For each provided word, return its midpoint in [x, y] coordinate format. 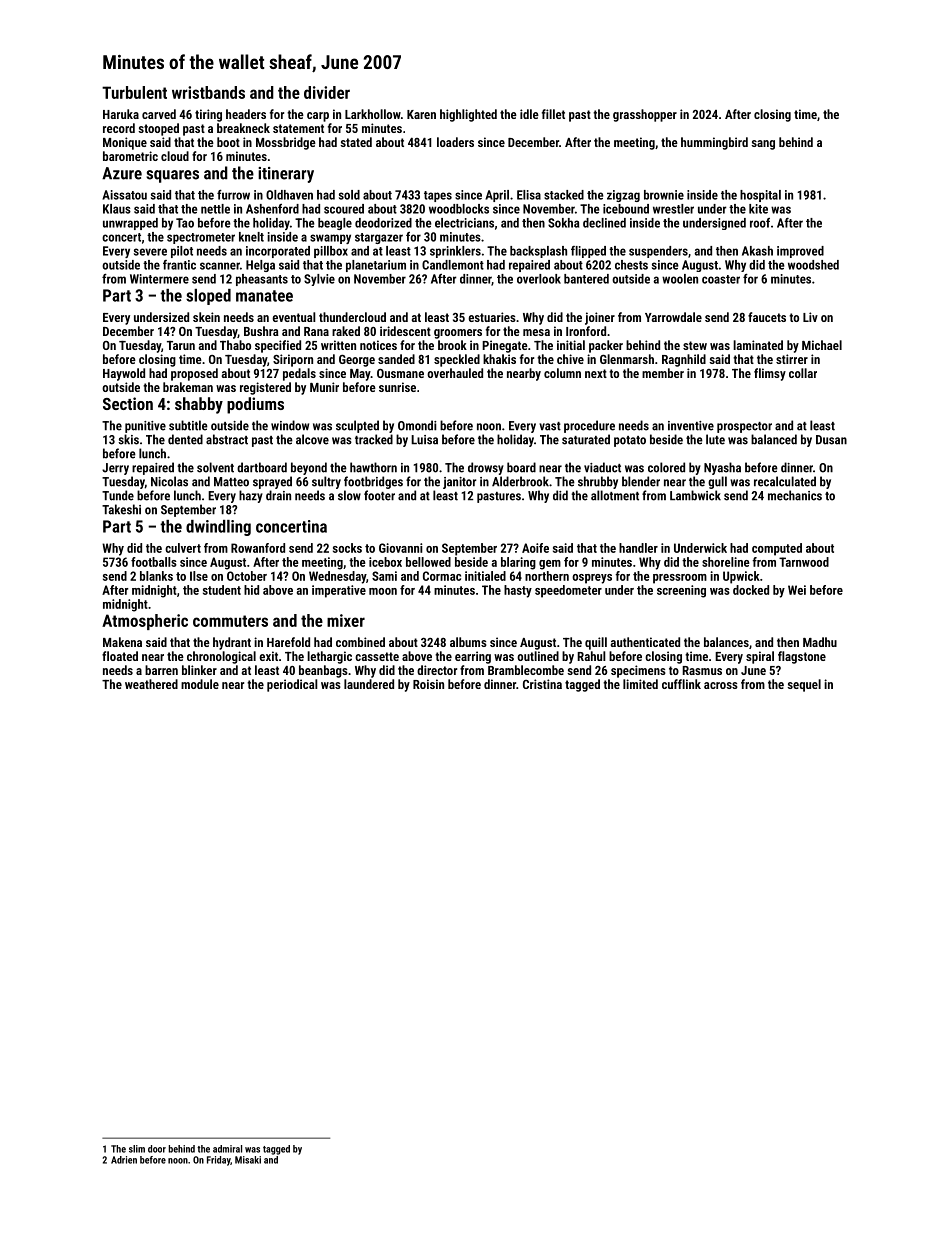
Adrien [124, 1160]
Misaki [248, 1160]
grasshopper [645, 115]
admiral [227, 1149]
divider [327, 92]
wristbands [208, 92]
